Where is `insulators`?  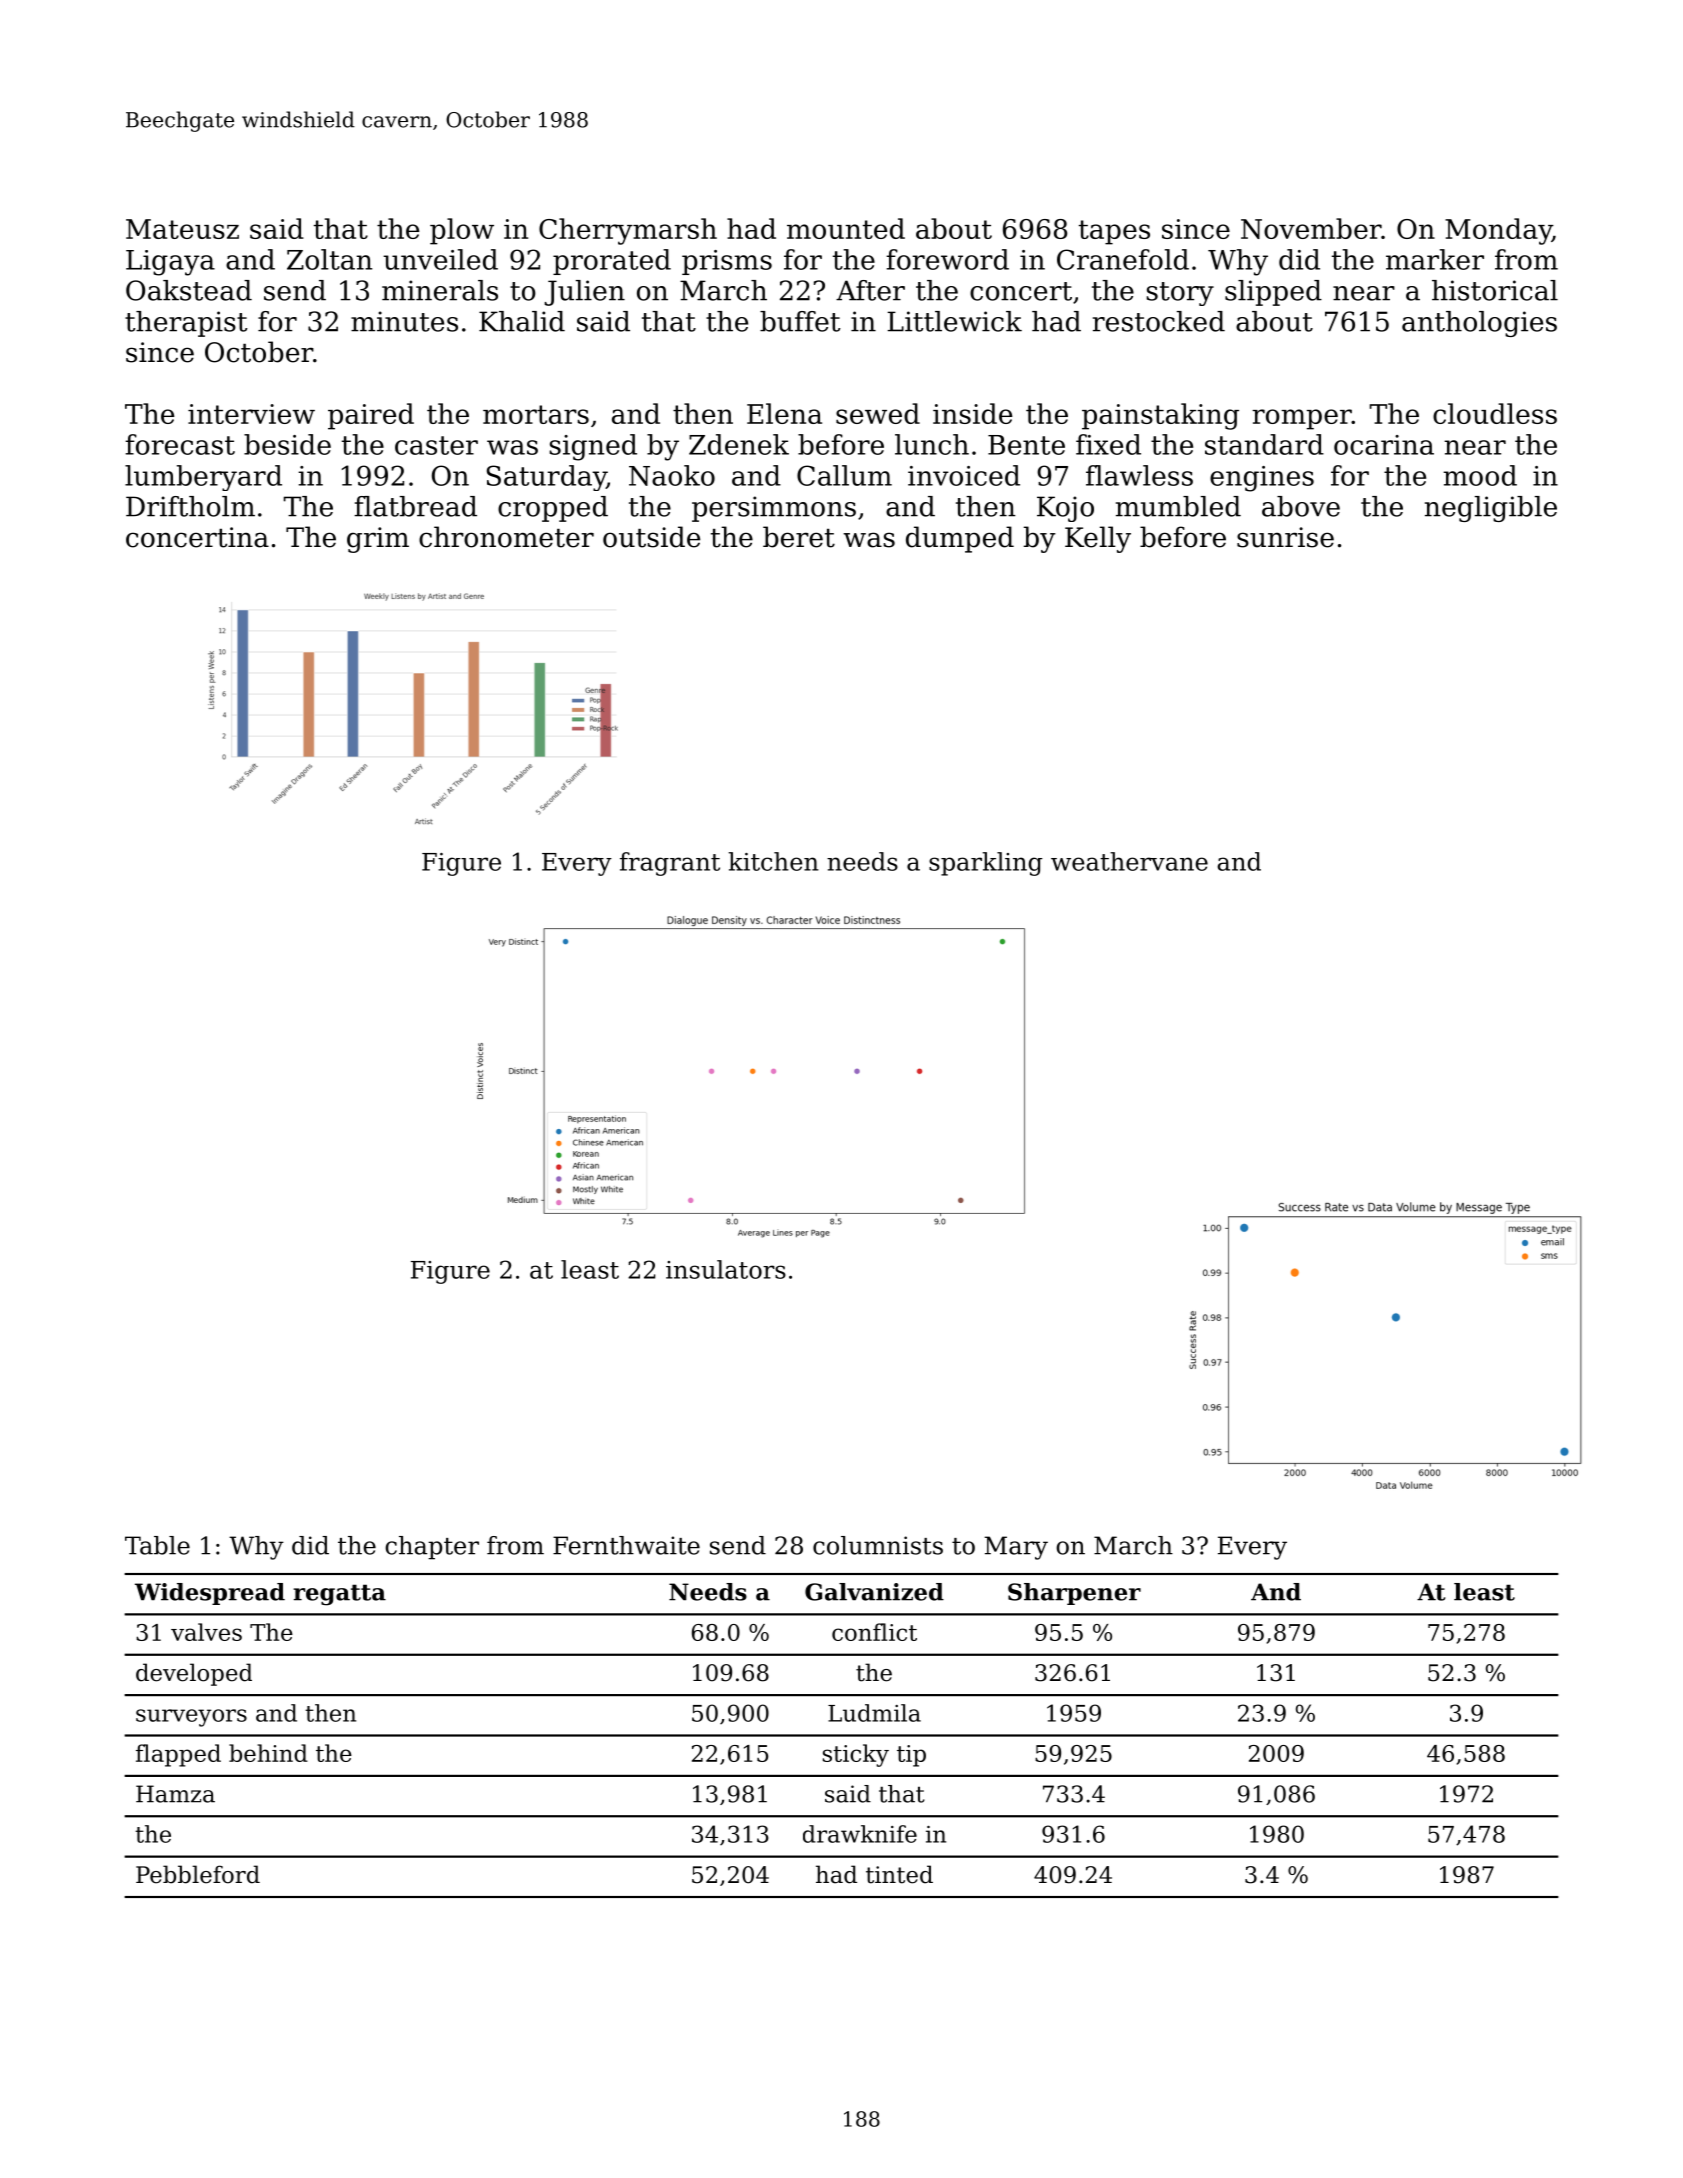 insulators is located at coordinates (726, 1269).
